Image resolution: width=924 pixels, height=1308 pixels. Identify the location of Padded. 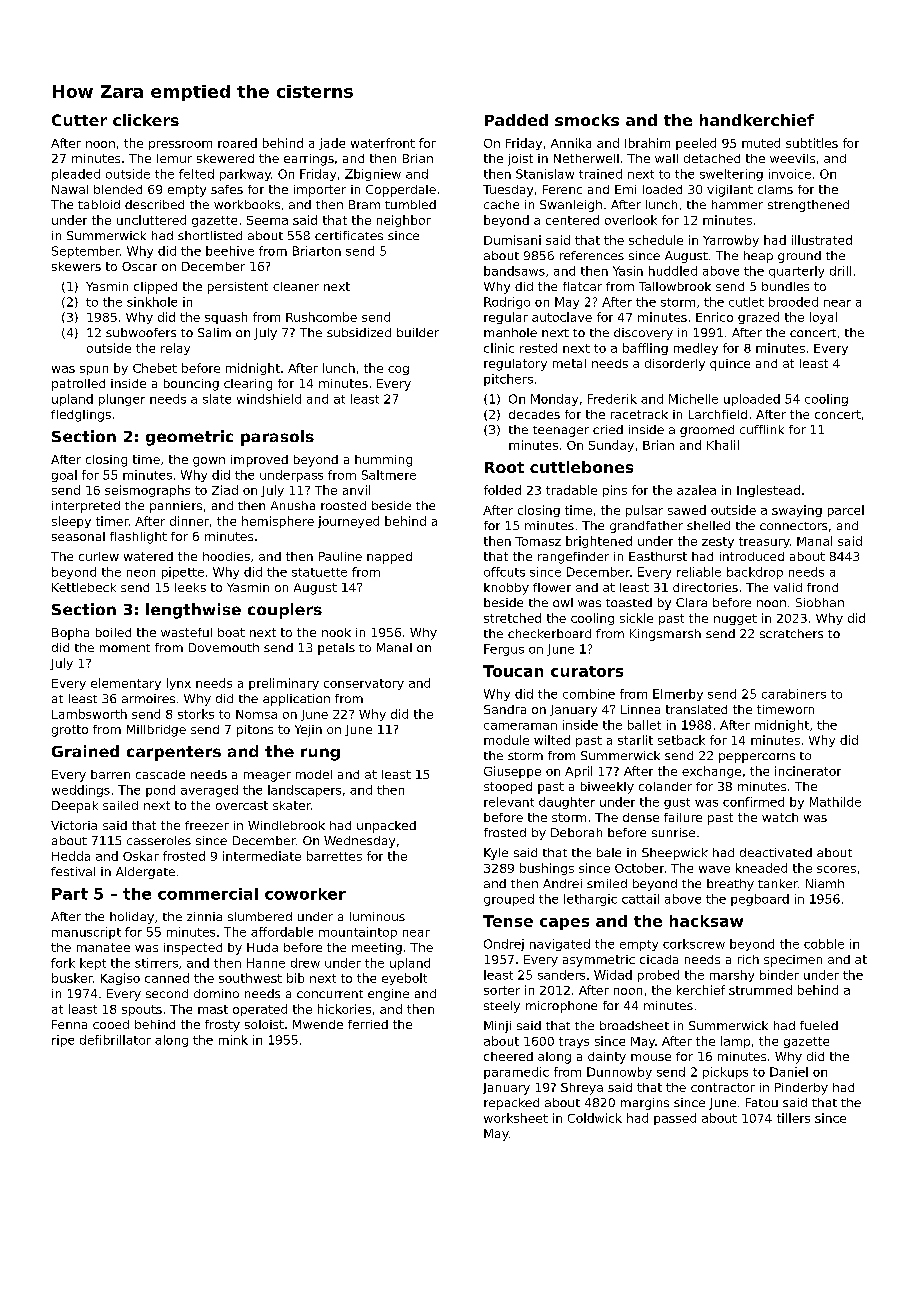
(516, 120).
